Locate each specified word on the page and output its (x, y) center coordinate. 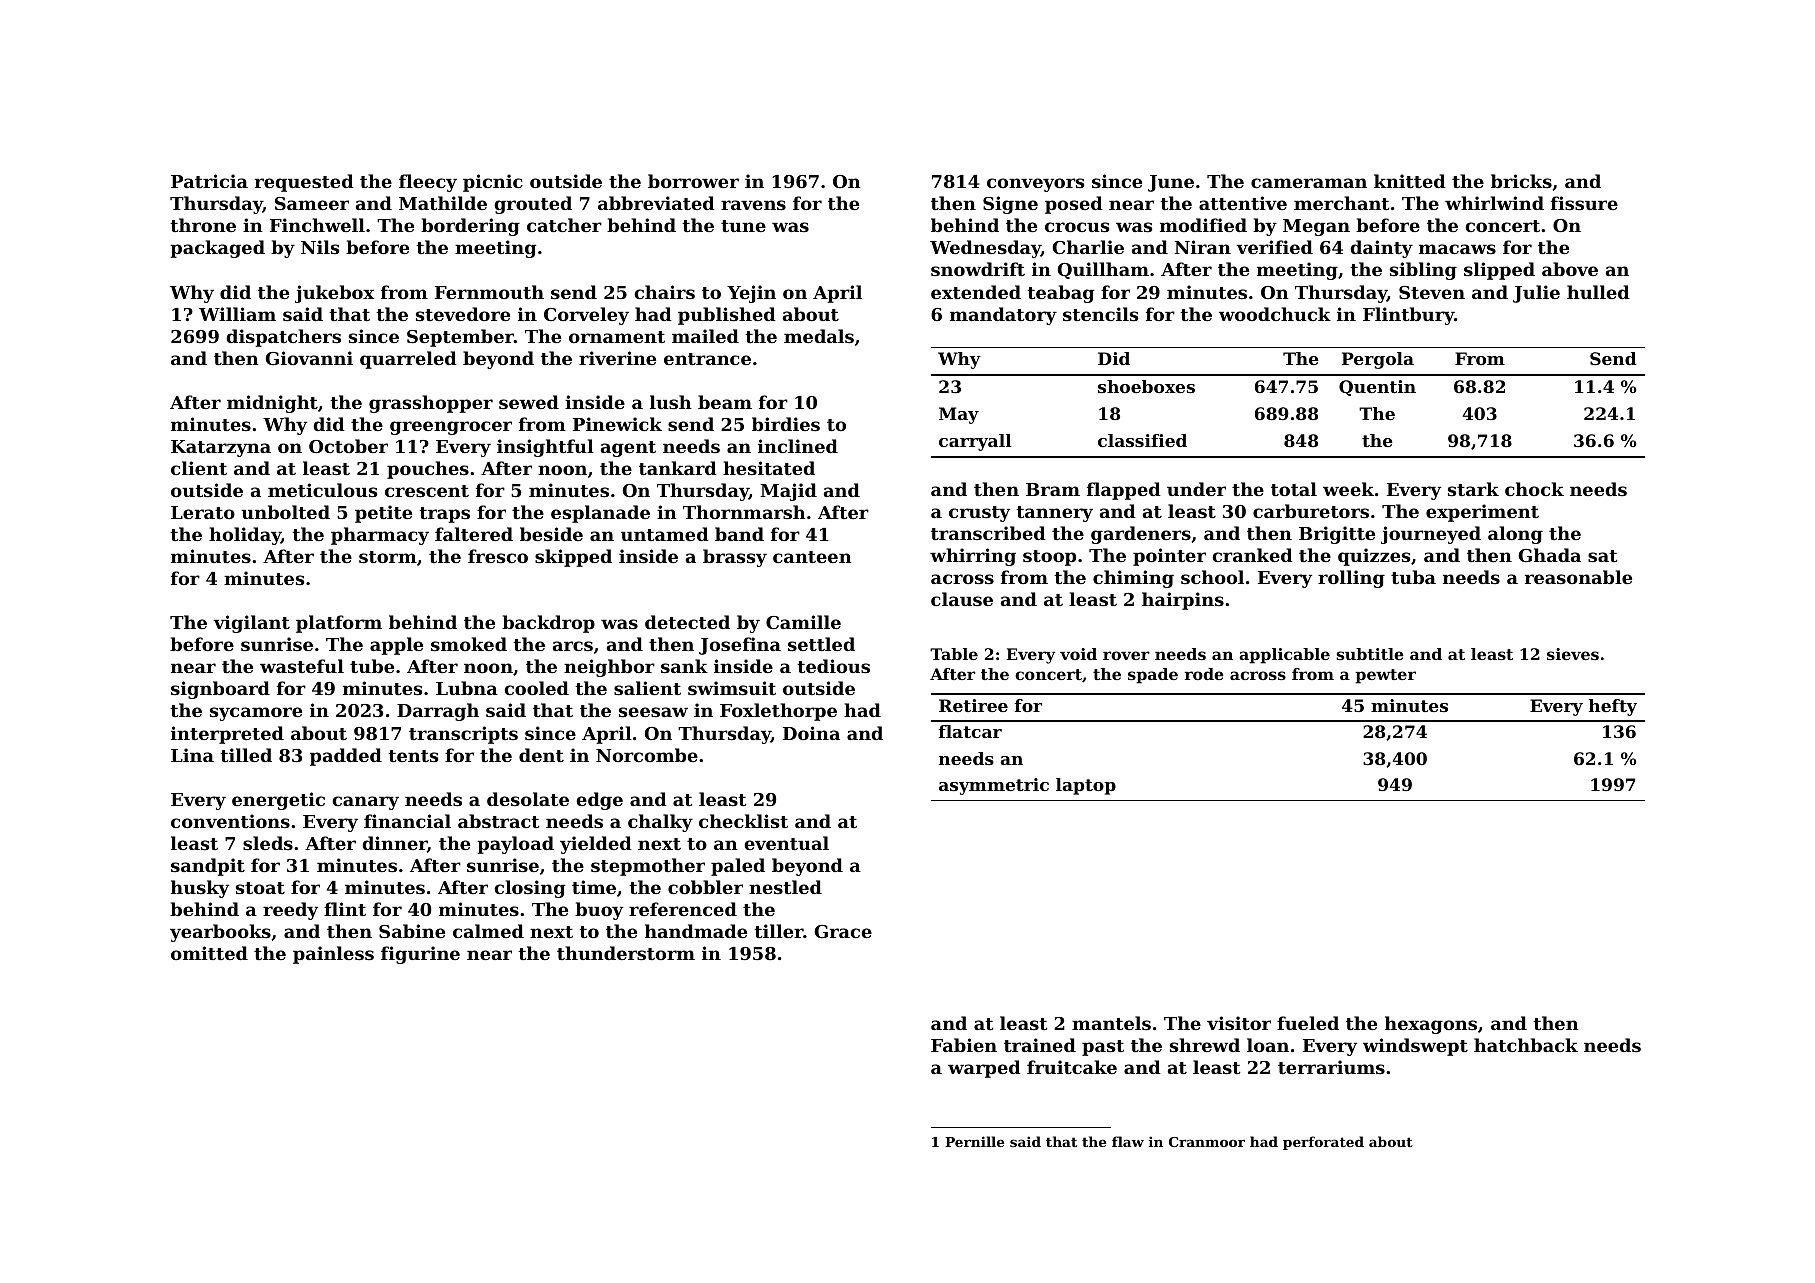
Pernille (974, 1141)
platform (339, 624)
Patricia (209, 181)
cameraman (1309, 183)
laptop (1086, 786)
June (1171, 183)
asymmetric (994, 786)
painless (333, 955)
